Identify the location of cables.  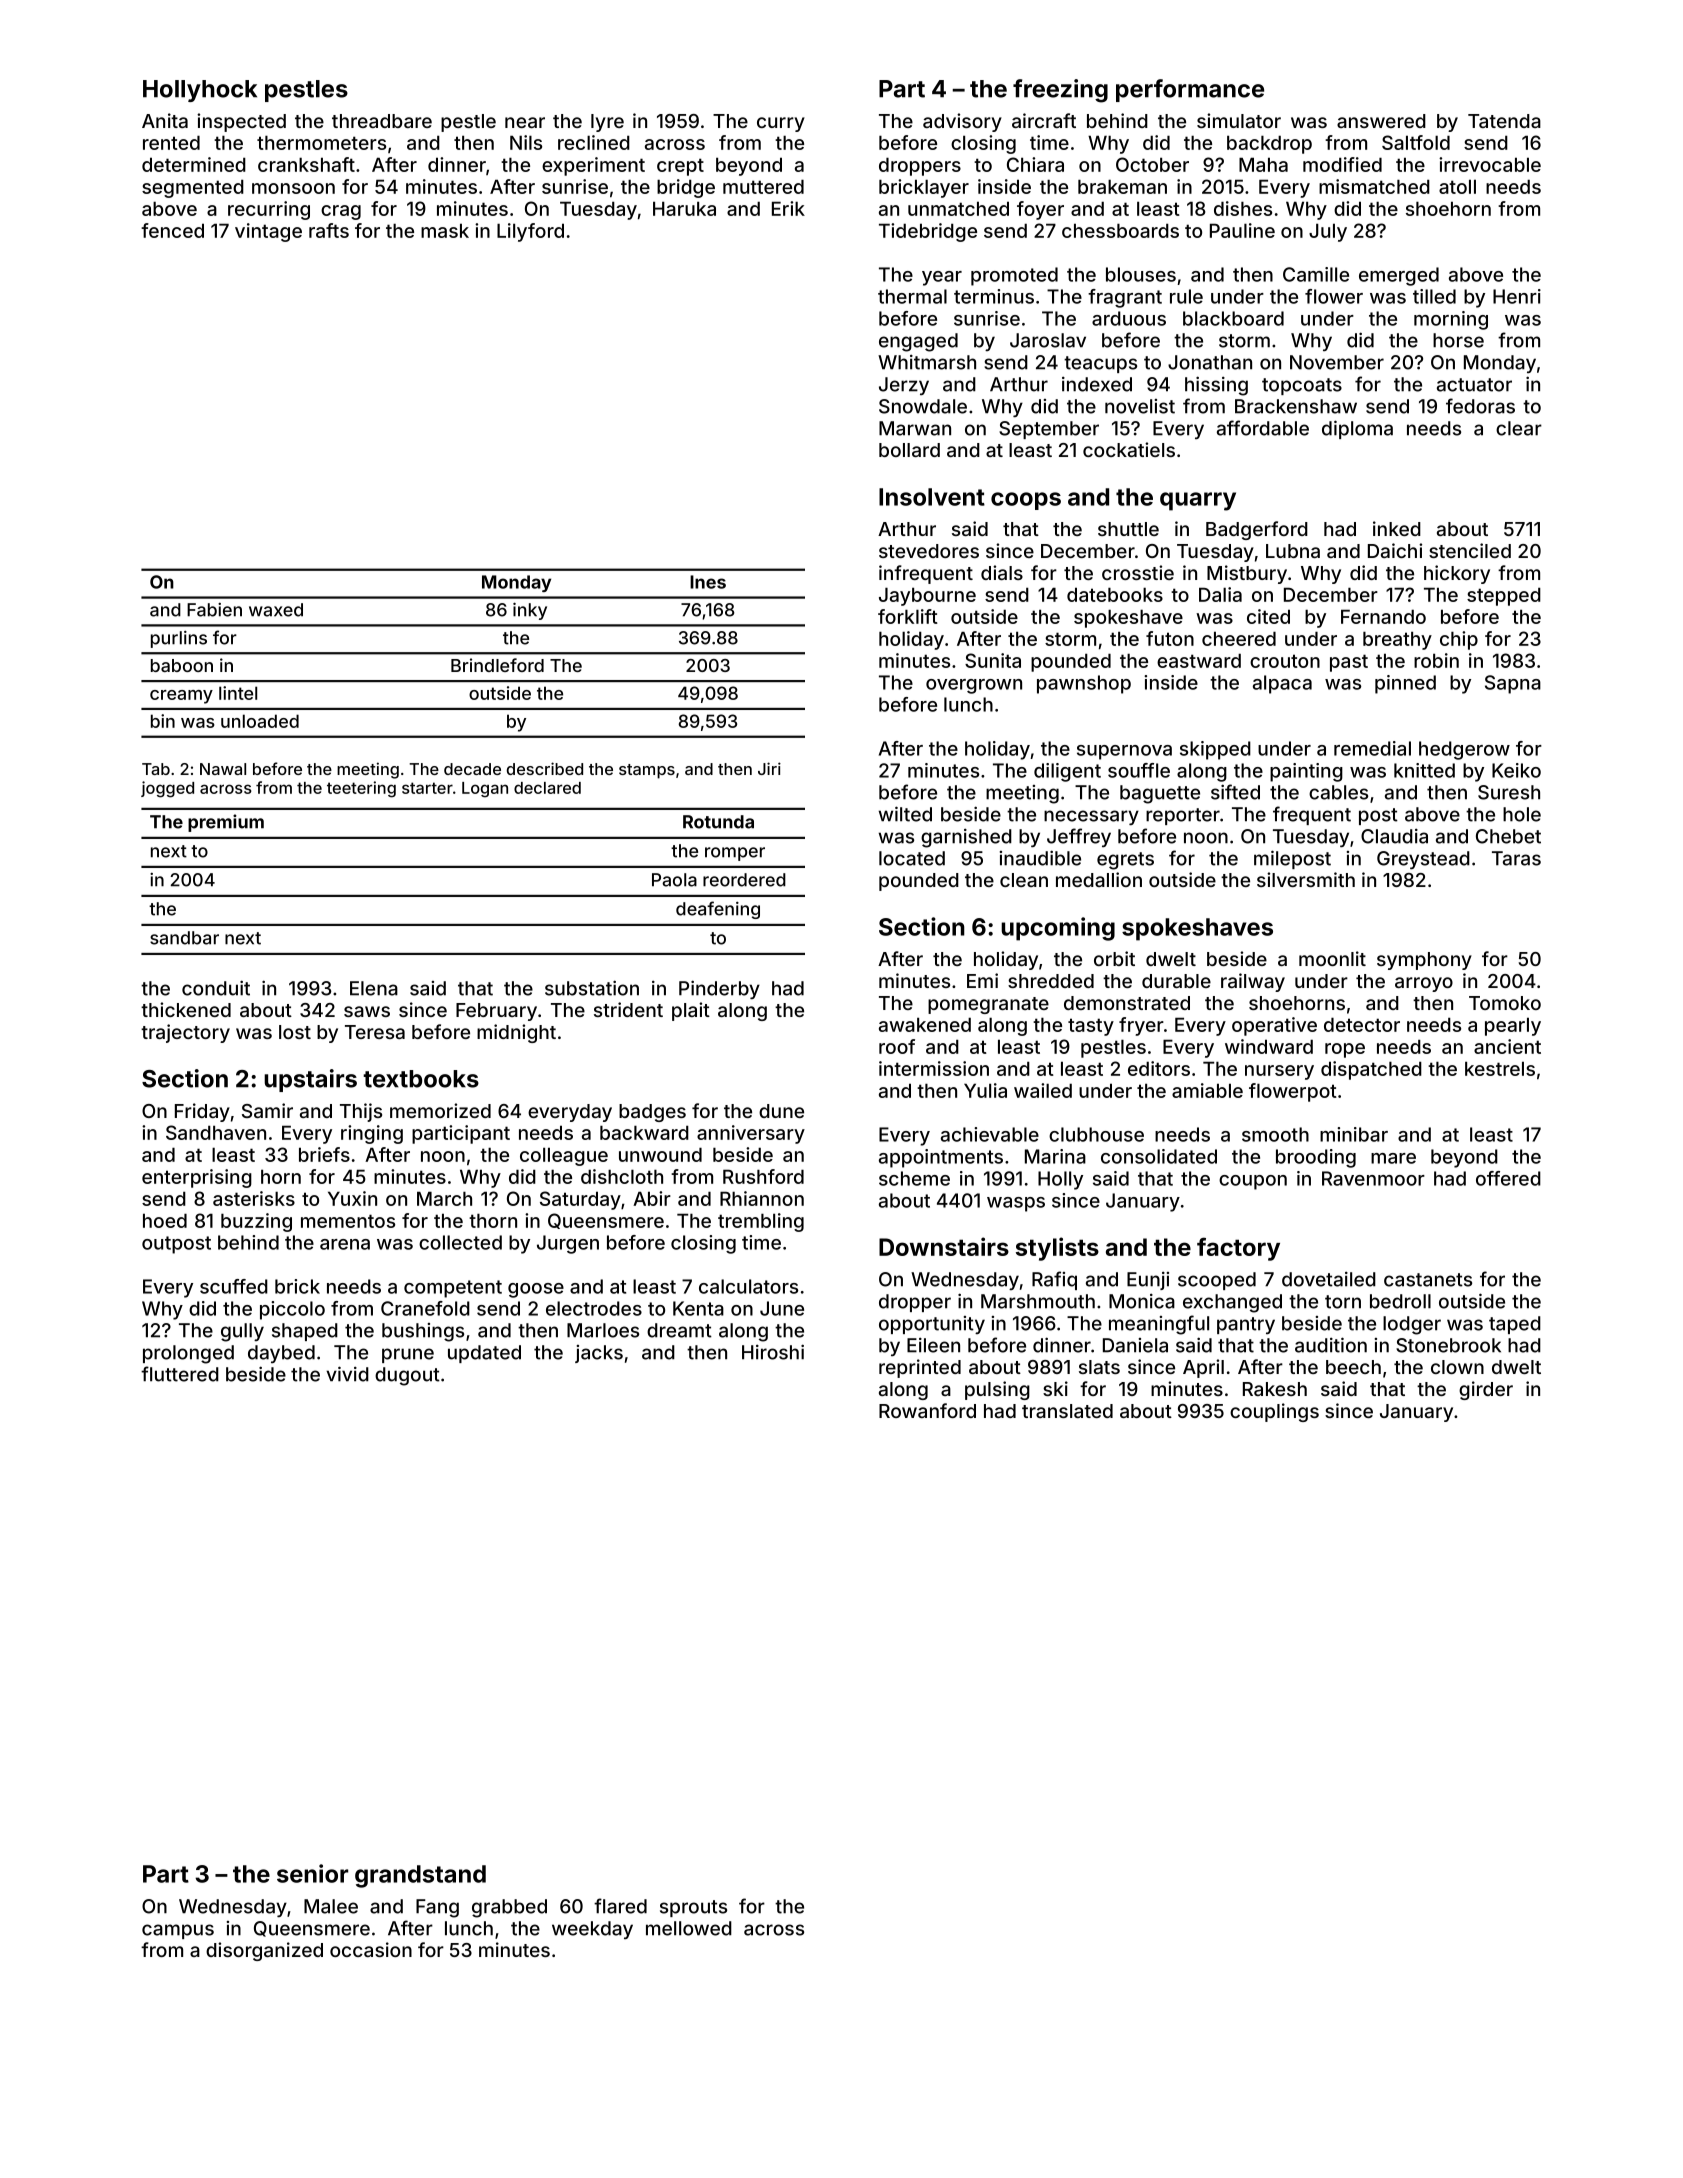
(1338, 792).
